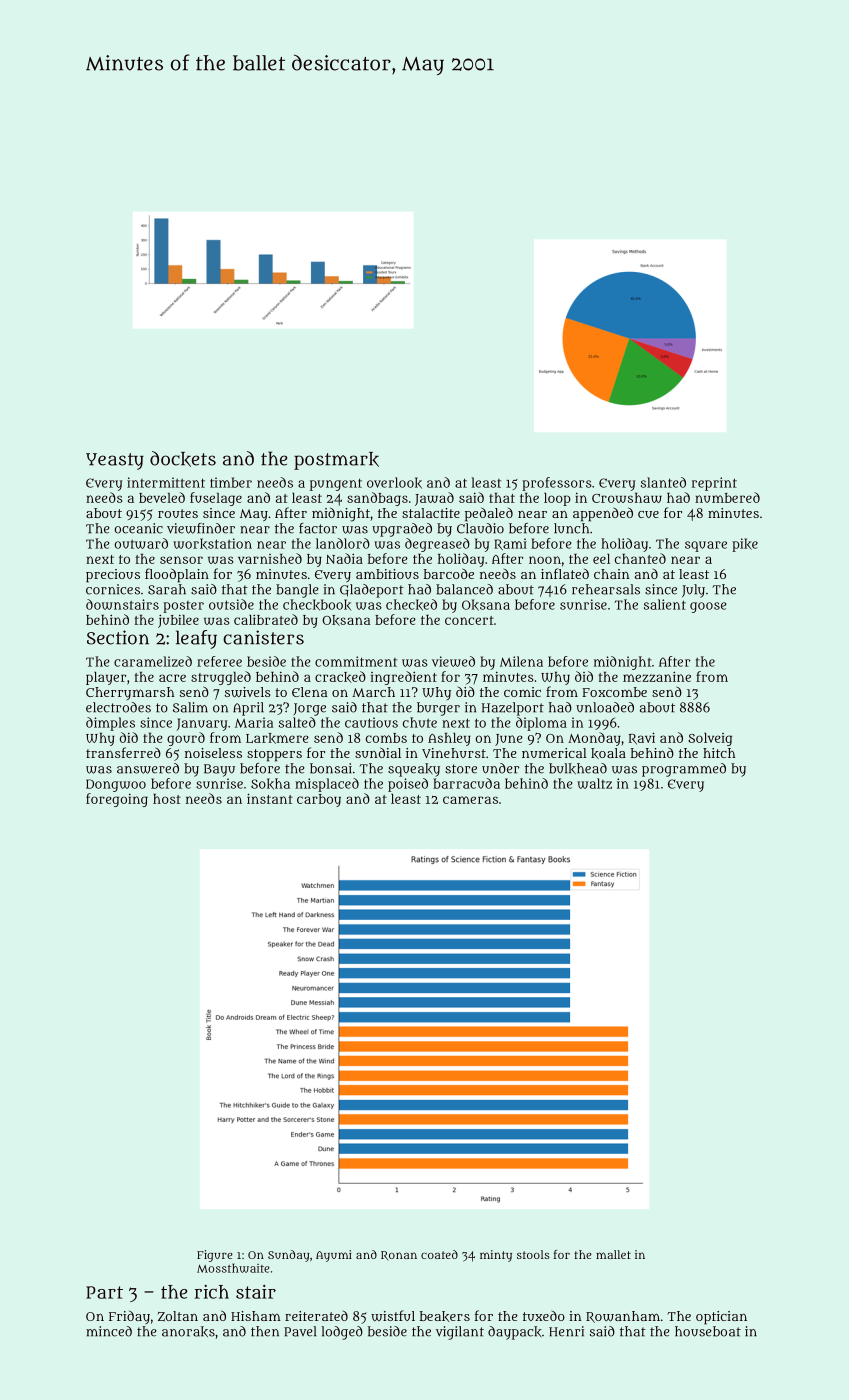  Describe the element at coordinates (708, 607) in the image. I see `goose` at that location.
